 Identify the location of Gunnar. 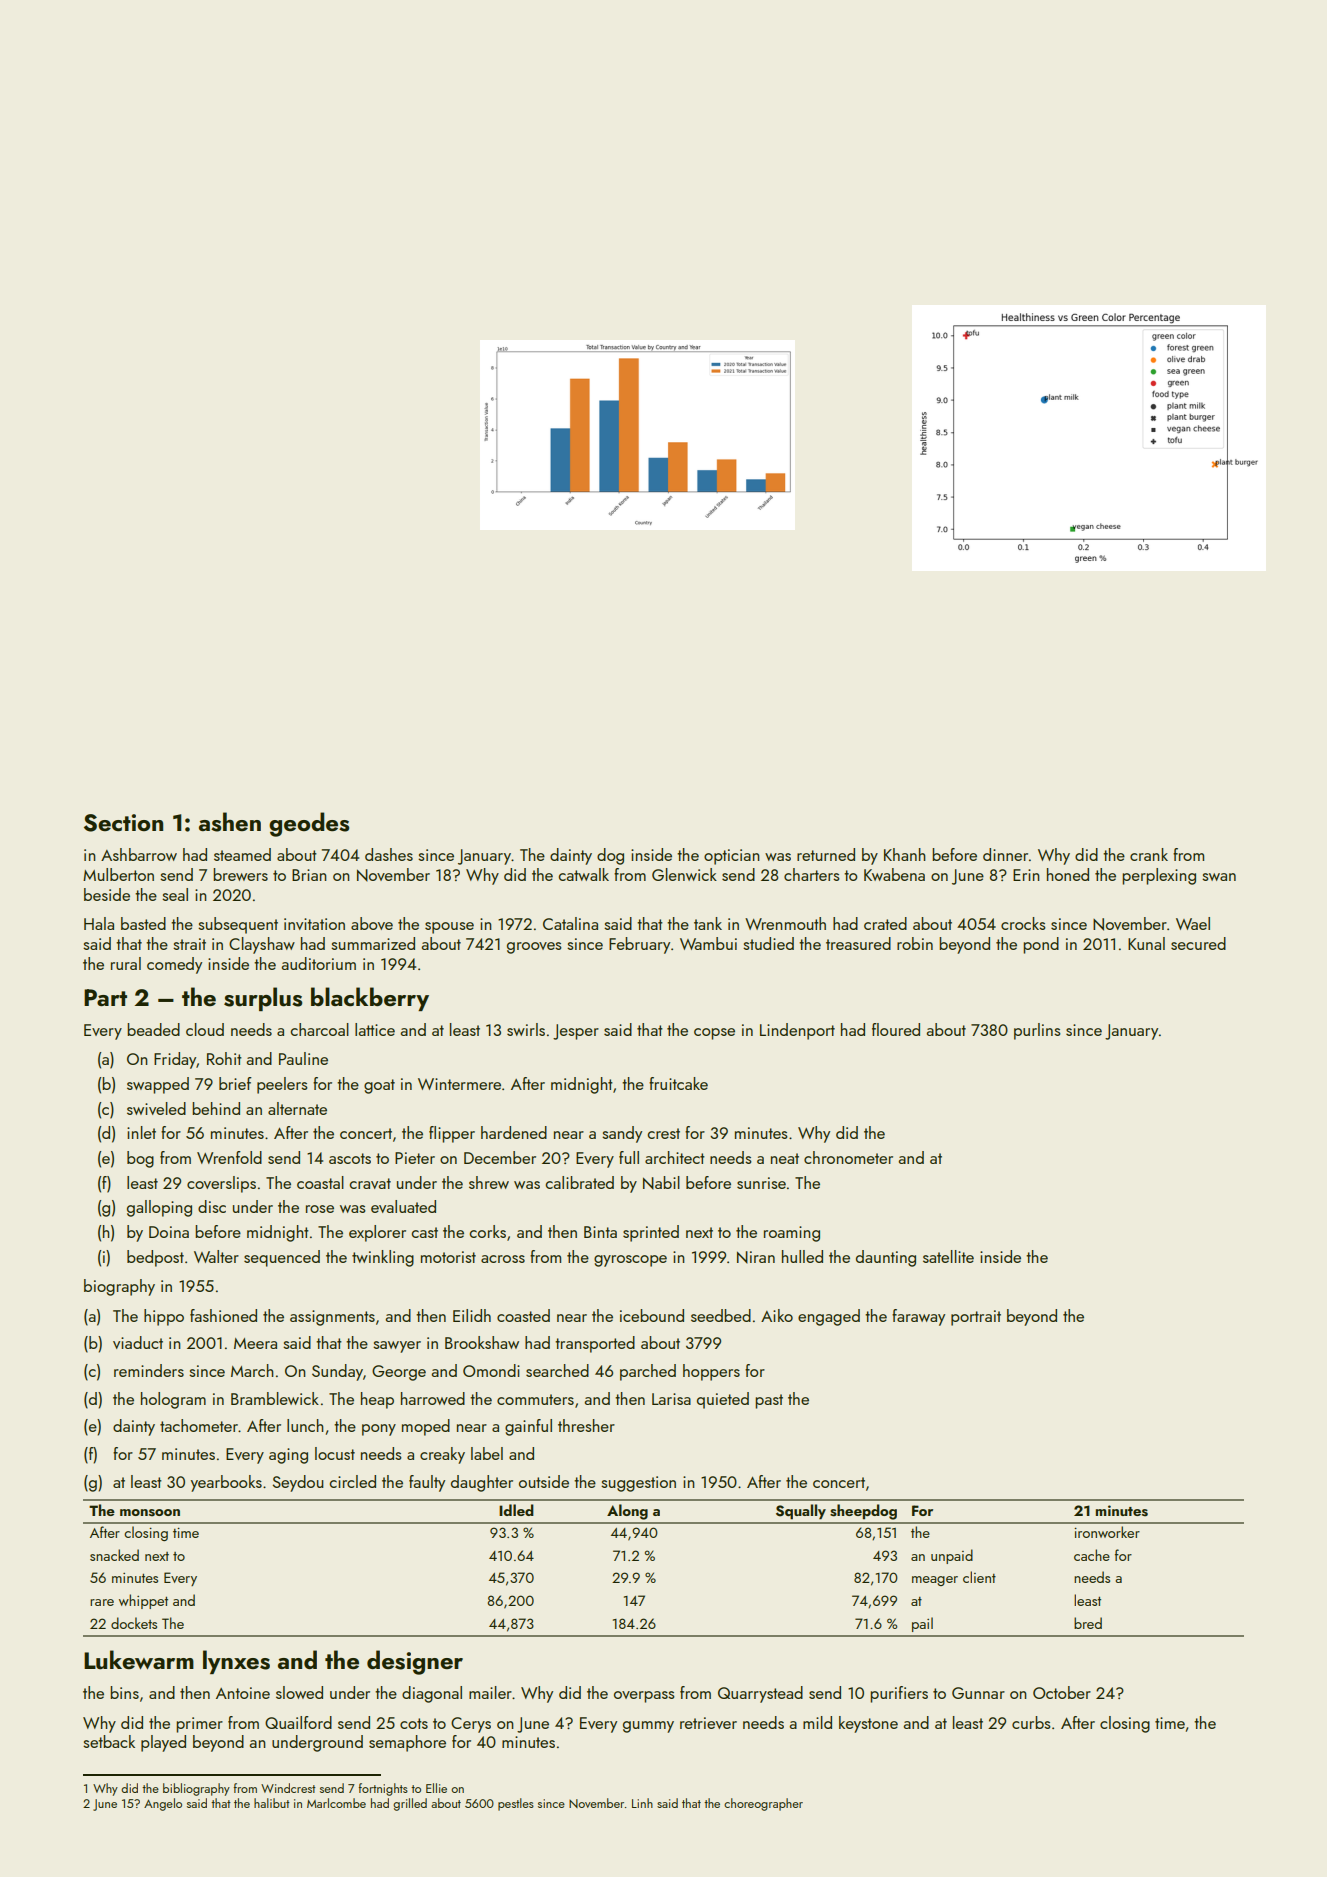
(978, 1693).
